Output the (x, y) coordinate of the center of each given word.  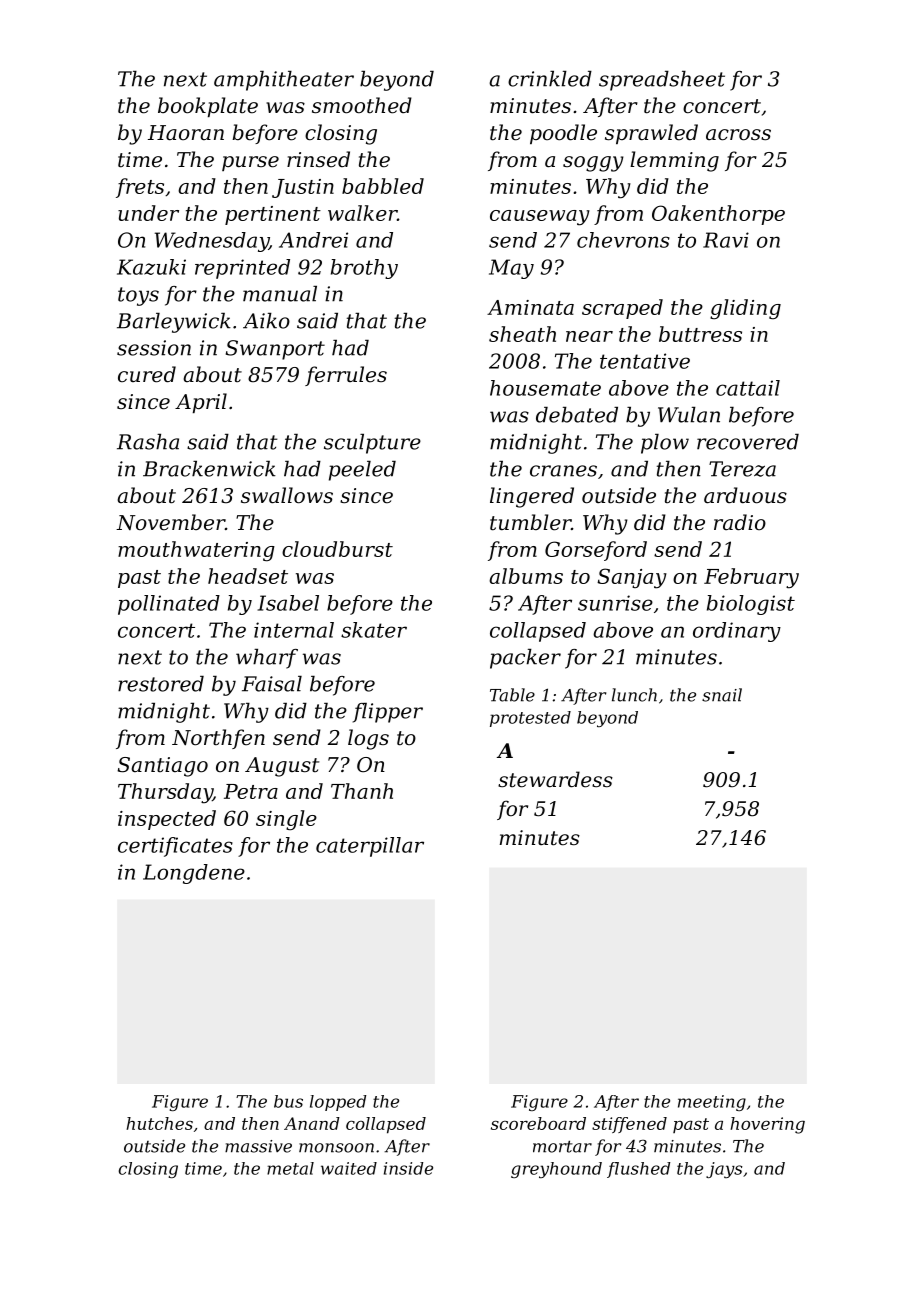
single (286, 820)
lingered (532, 497)
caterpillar (370, 847)
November (170, 522)
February (751, 578)
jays (724, 1170)
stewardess (555, 779)
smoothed (362, 105)
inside (408, 1168)
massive (258, 1146)
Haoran (186, 133)
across (738, 135)
